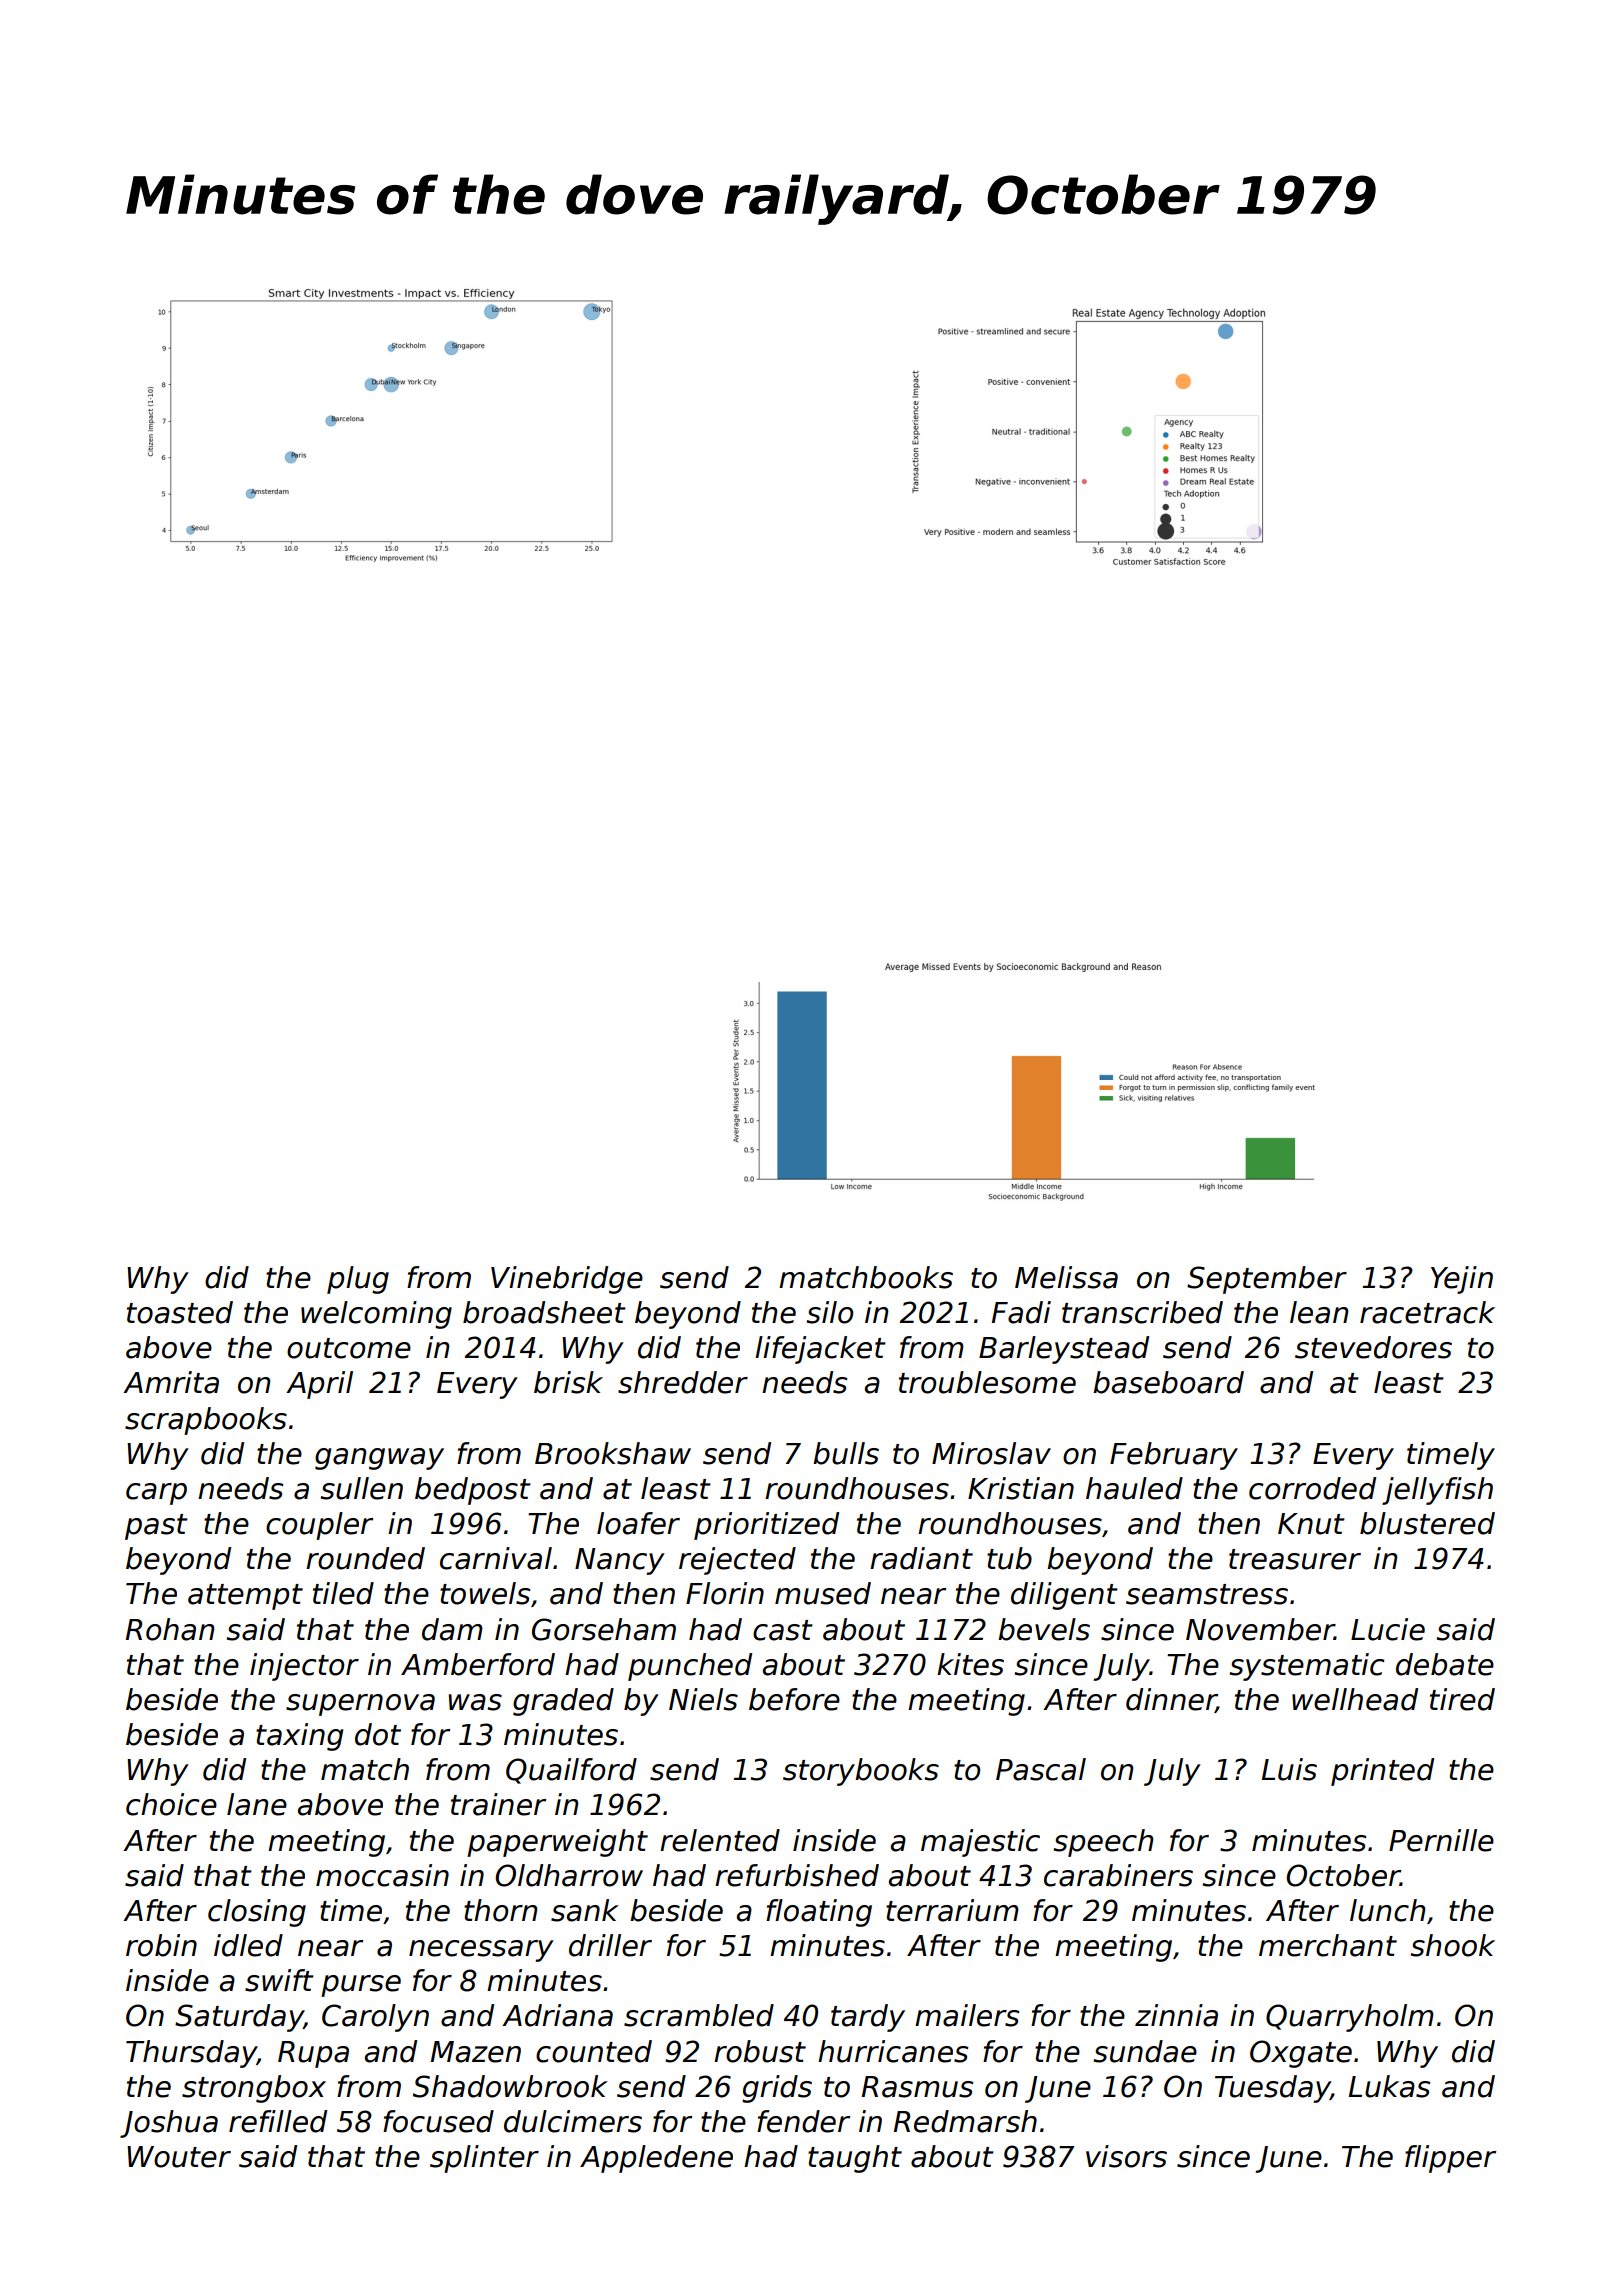 Image resolution: width=1620 pixels, height=2292 pixels. Describe the element at coordinates (170, 1629) in the screenshot. I see `Rohan` at that location.
